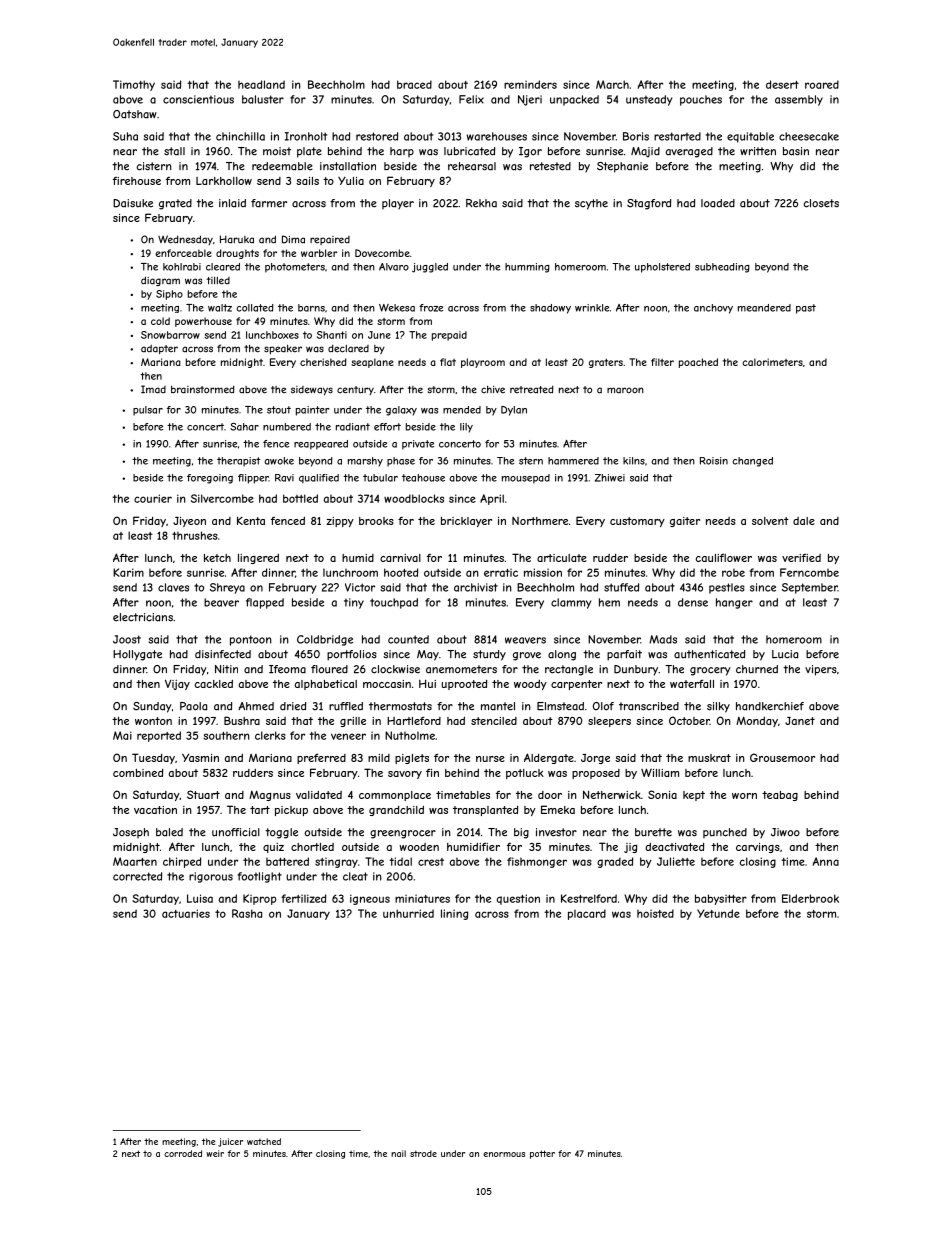  Describe the element at coordinates (218, 281) in the image. I see `tilled` at that location.
